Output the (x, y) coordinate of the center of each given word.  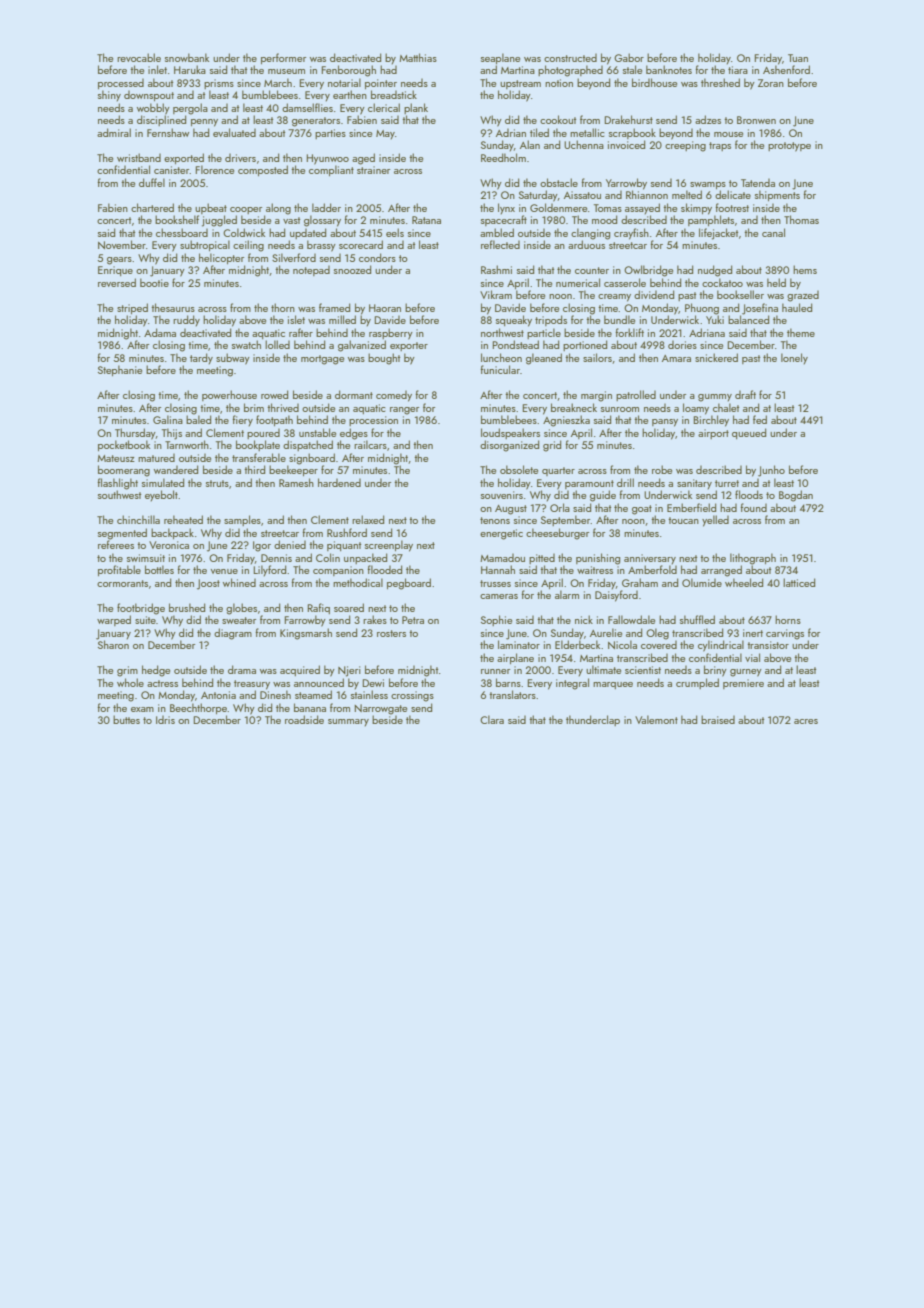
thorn (283, 307)
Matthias (418, 57)
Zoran (771, 83)
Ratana (426, 220)
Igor (262, 546)
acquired (300, 670)
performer (283, 58)
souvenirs (502, 495)
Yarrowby (626, 184)
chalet (726, 407)
